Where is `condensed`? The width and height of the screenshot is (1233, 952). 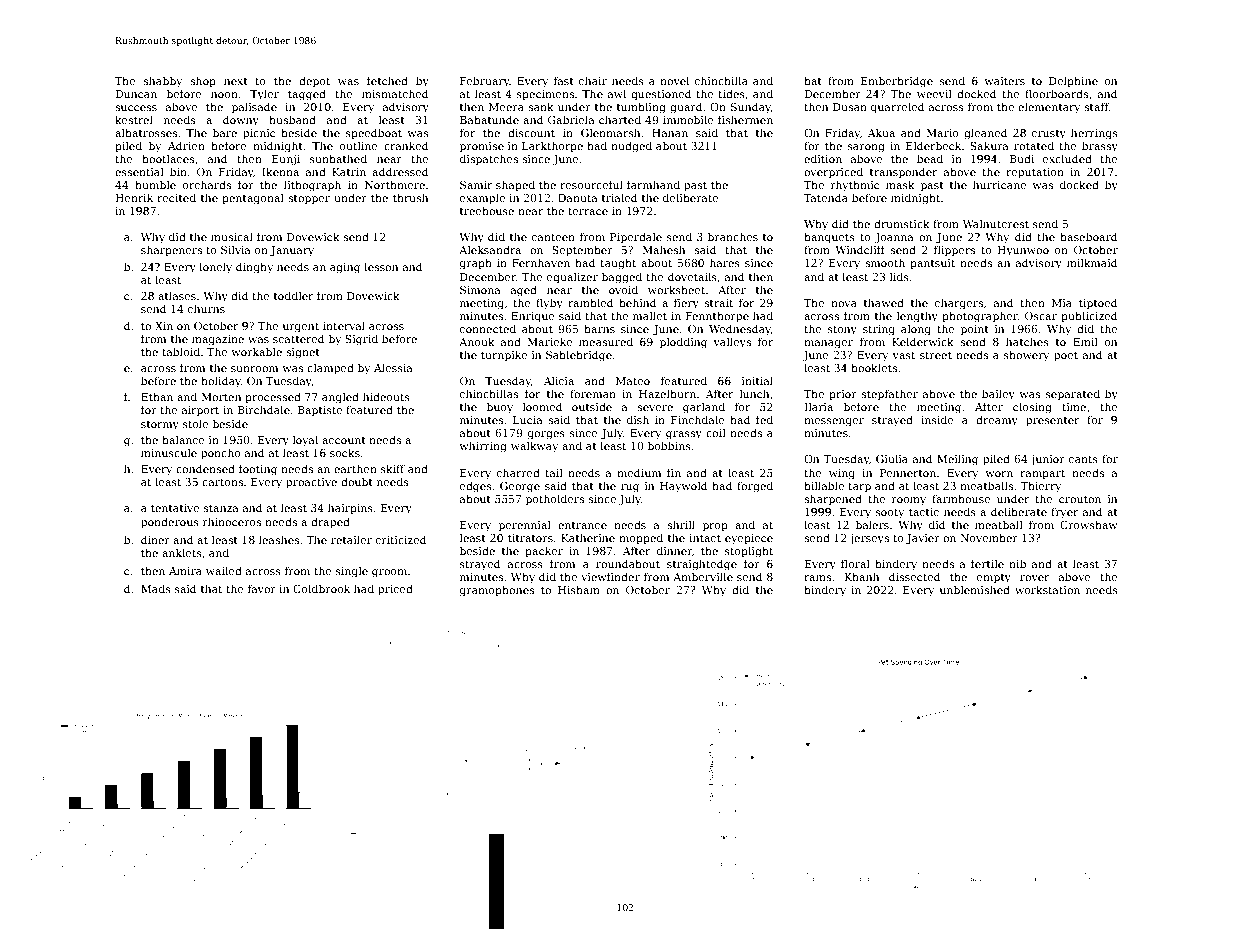 condensed is located at coordinates (205, 468).
